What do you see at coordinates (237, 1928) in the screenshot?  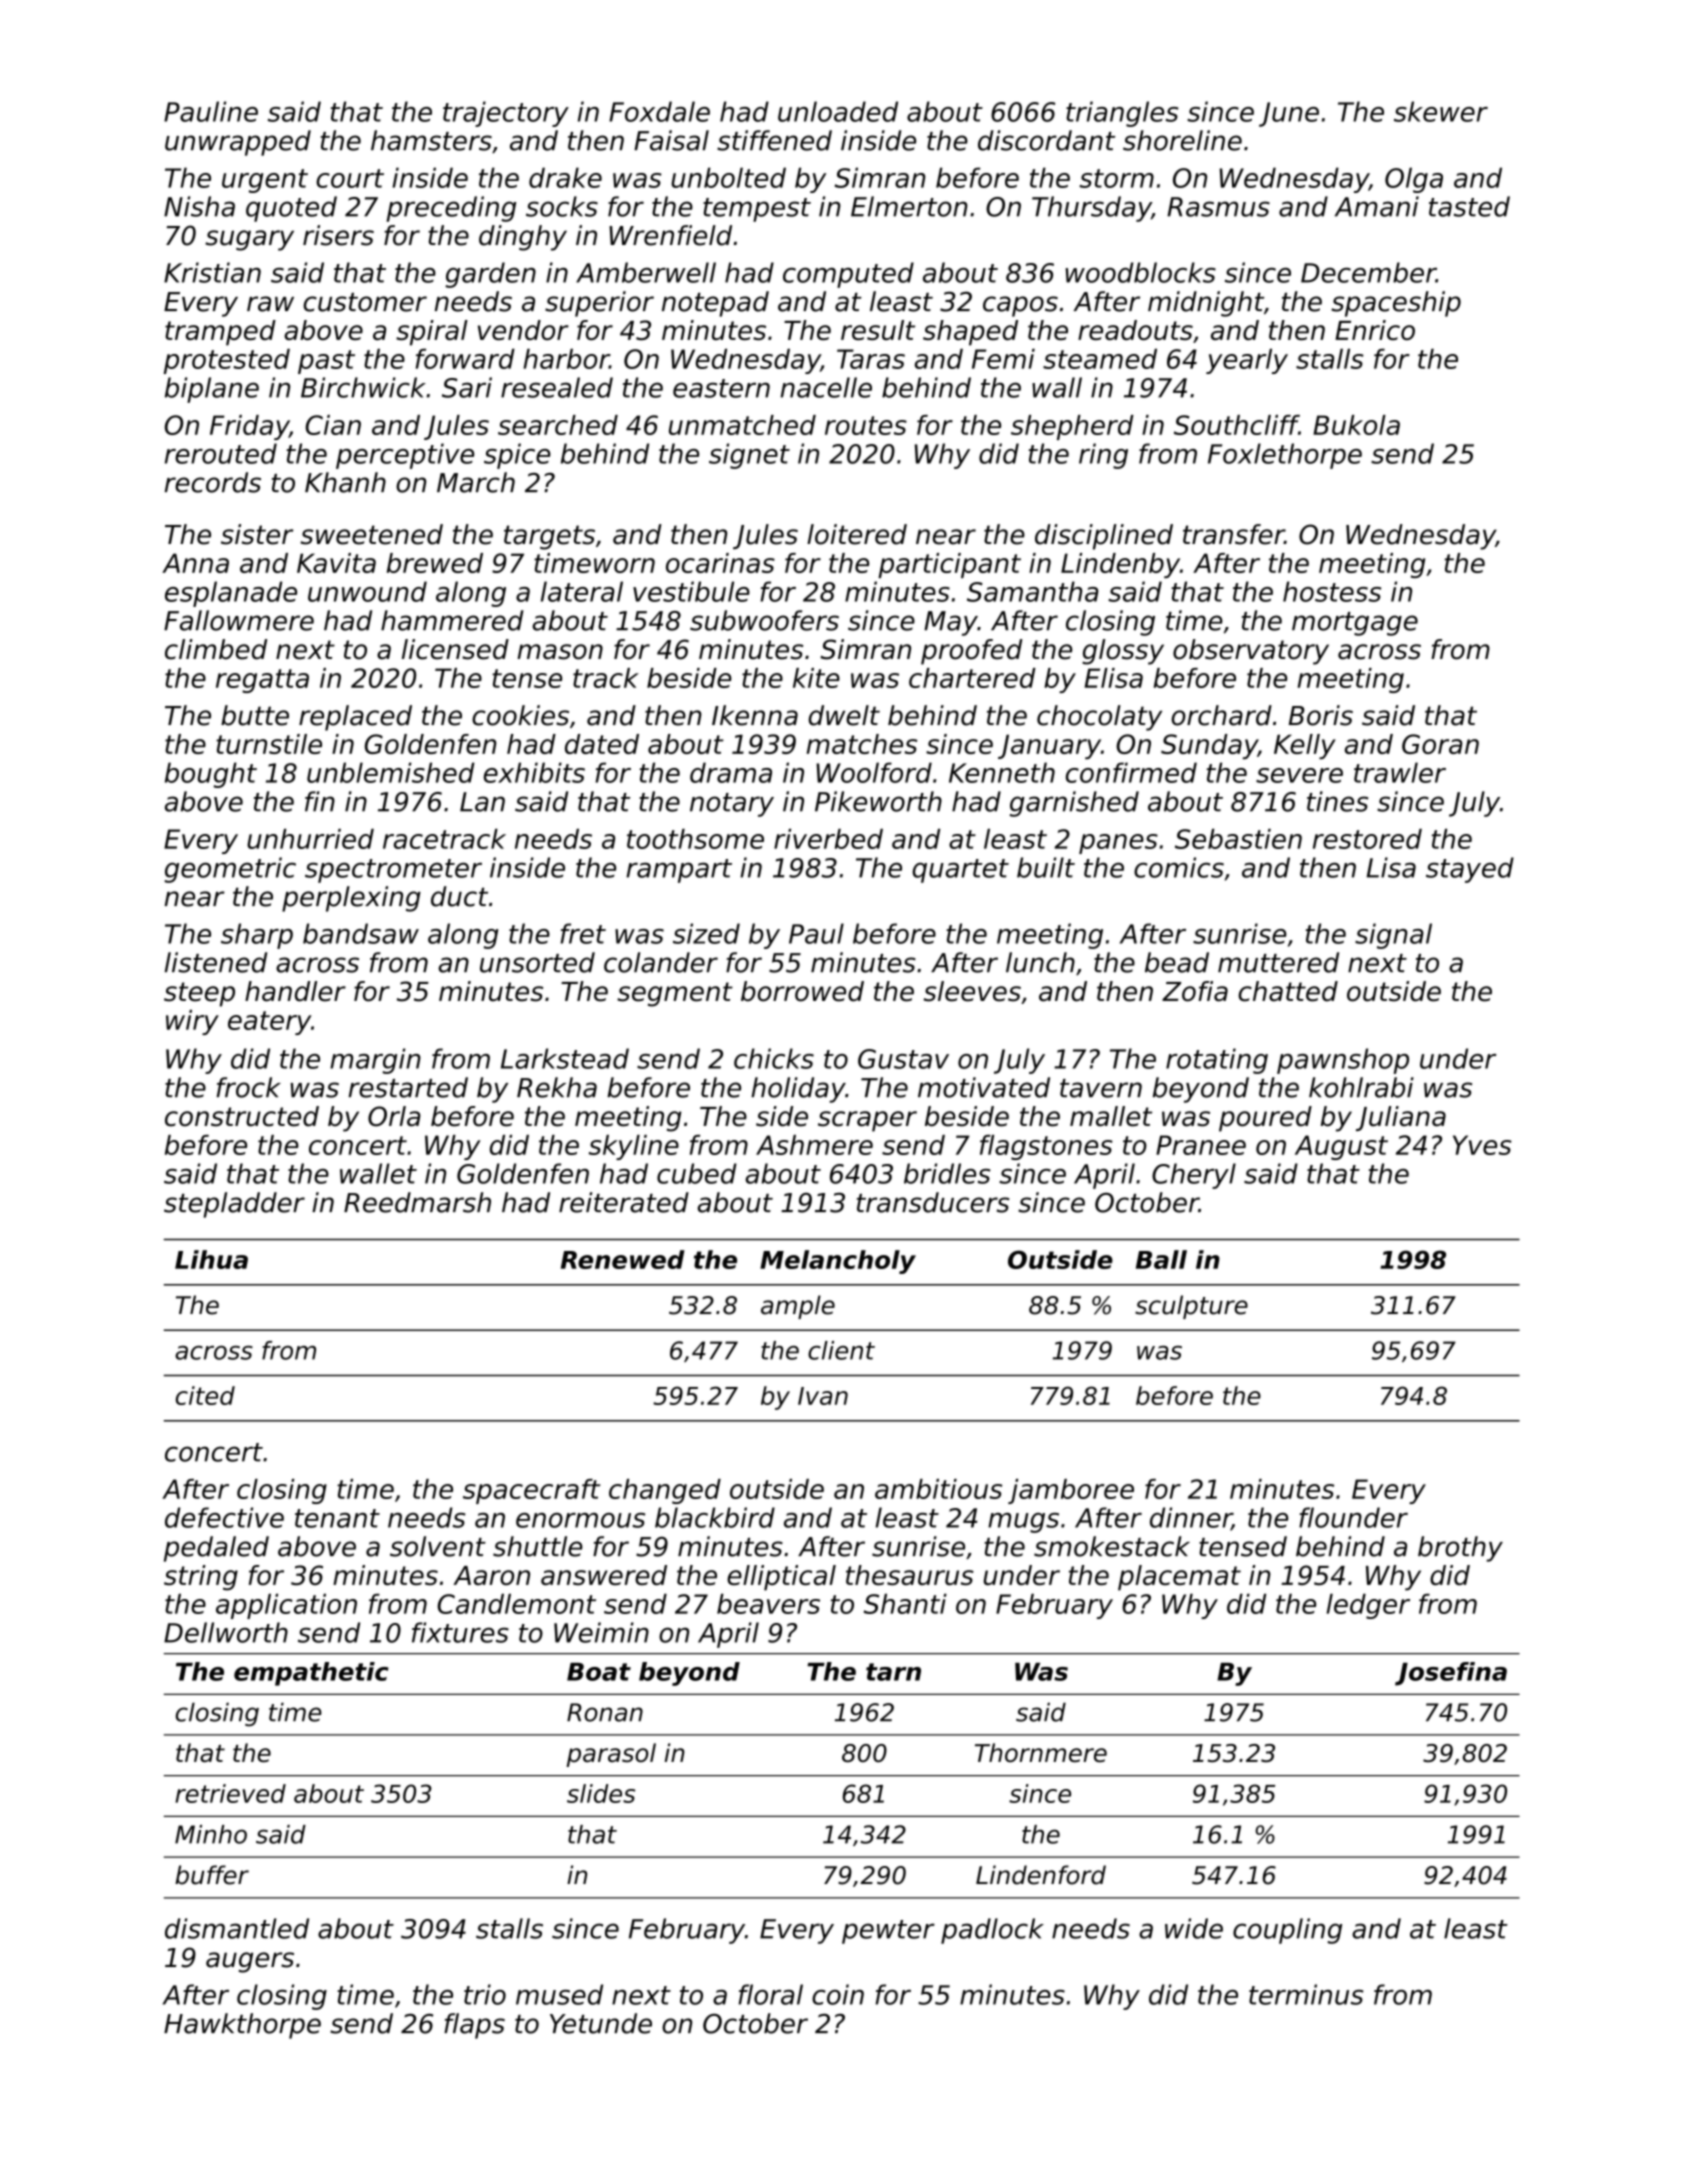 I see `dismantled` at bounding box center [237, 1928].
